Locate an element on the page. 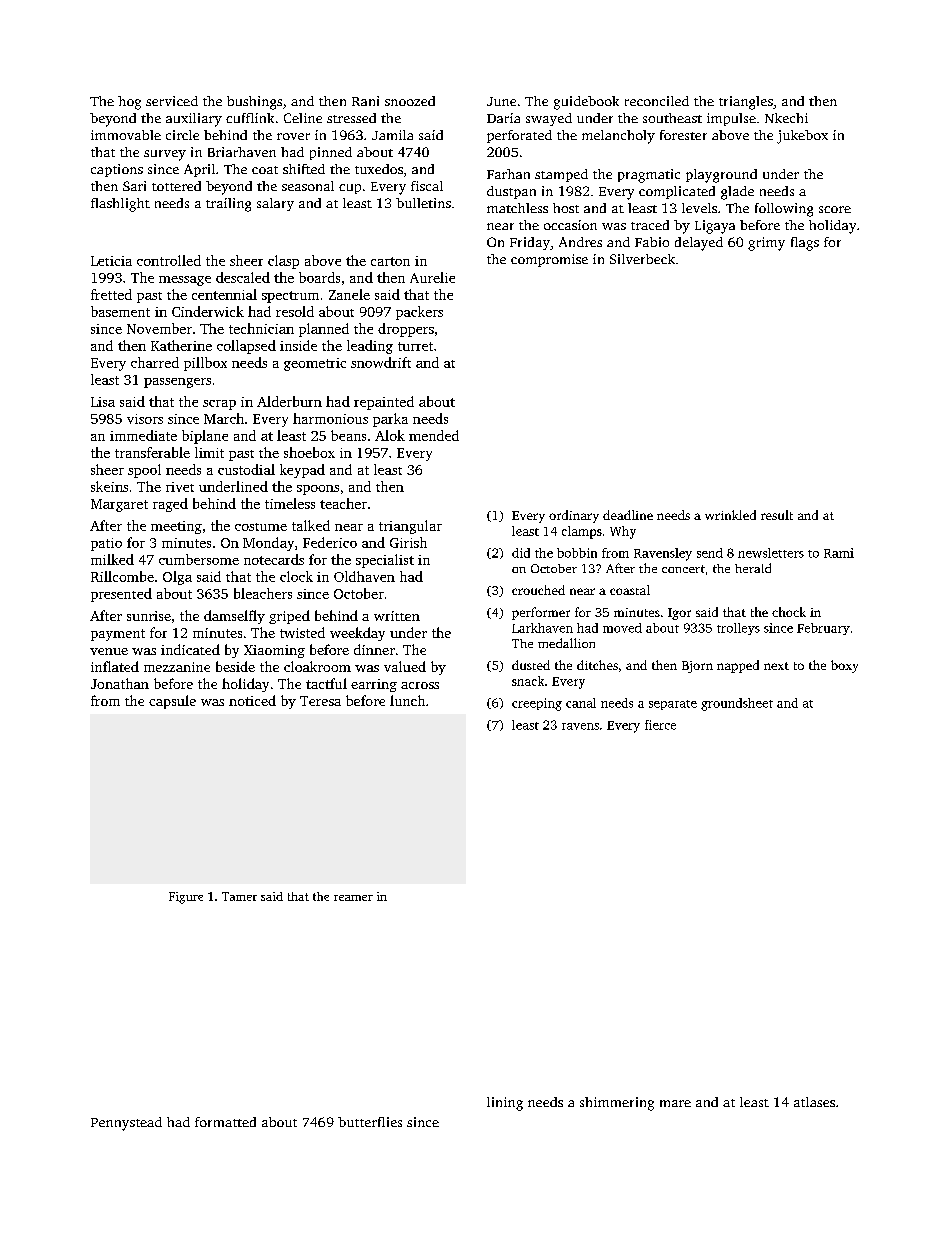 This image has width=952, height=1233. Silverbeck is located at coordinates (642, 259).
